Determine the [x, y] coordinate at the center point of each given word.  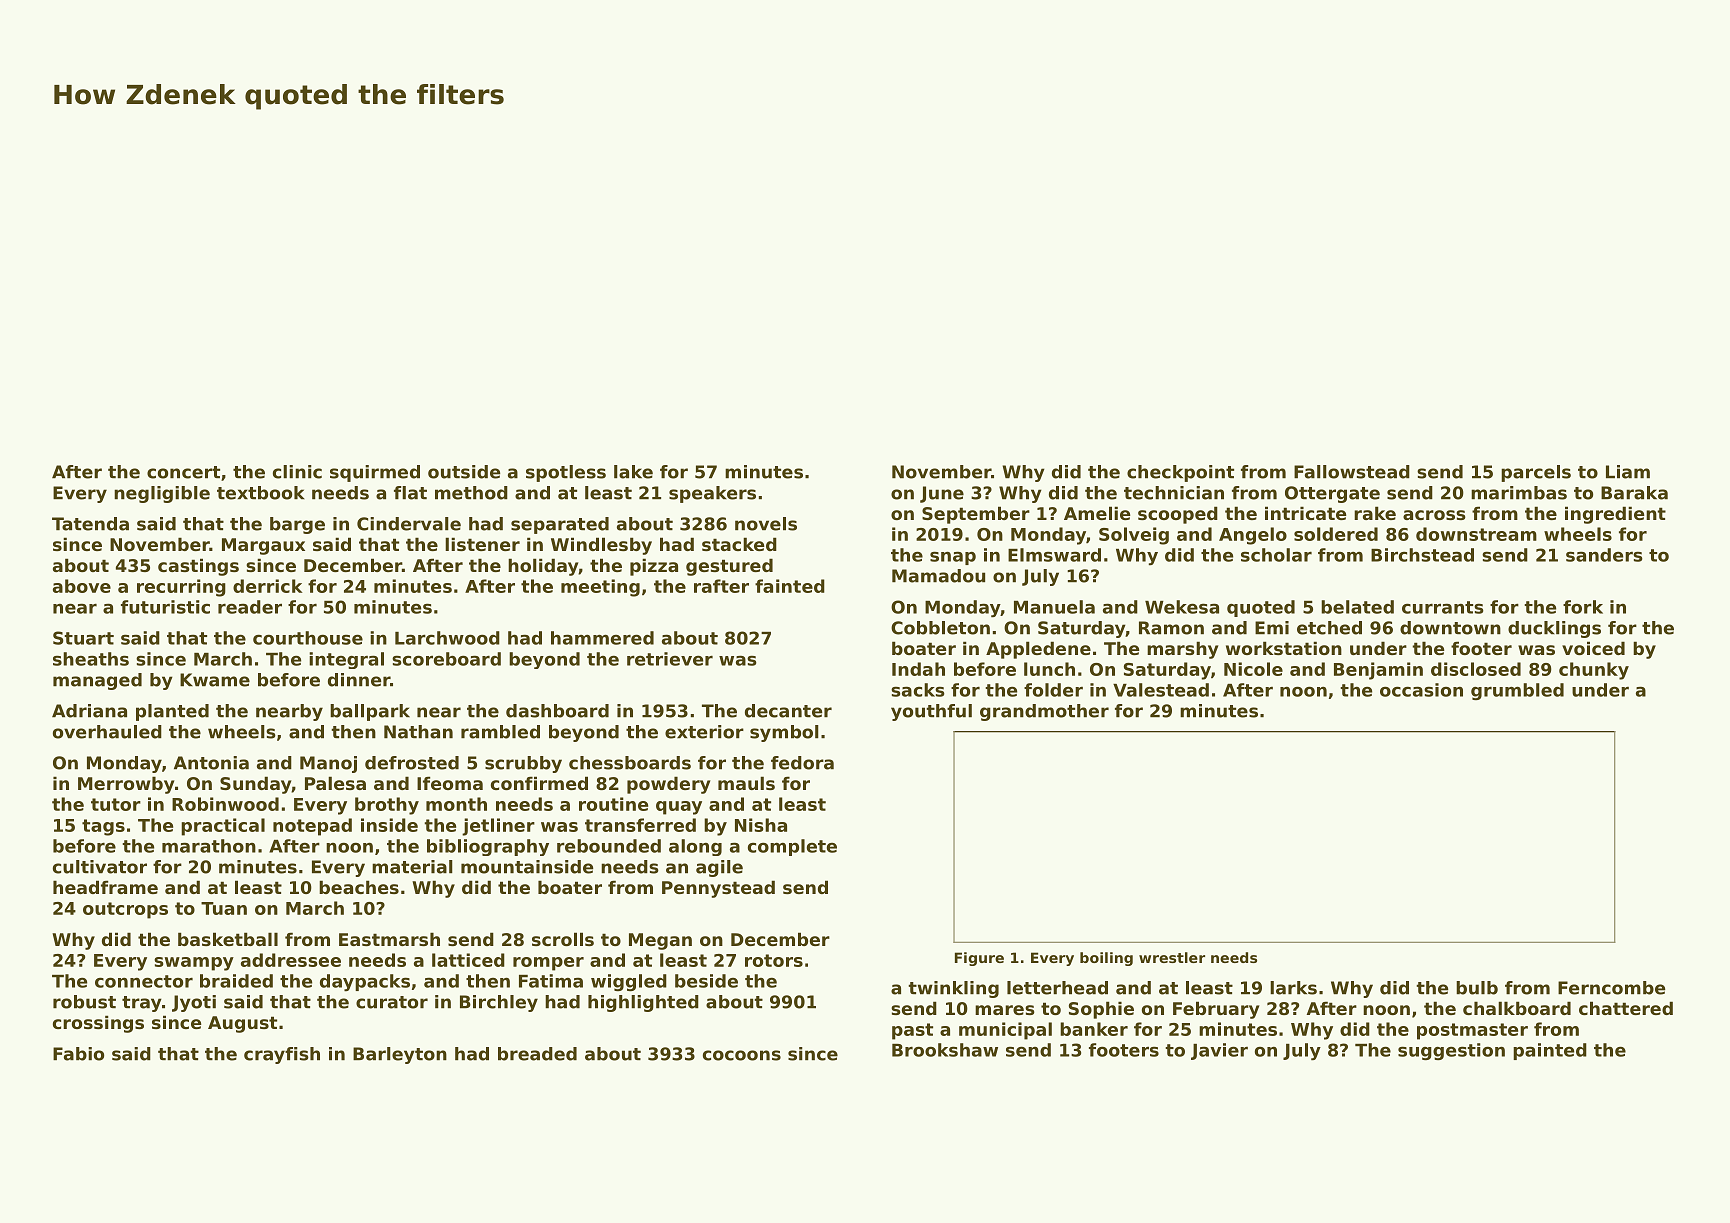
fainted [790, 586]
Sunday [255, 785]
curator [392, 1002]
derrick [268, 586]
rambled [500, 732]
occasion [1421, 690]
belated [1357, 607]
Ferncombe [1611, 988]
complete [792, 847]
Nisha [761, 825]
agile [719, 868]
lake [633, 472]
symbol [784, 733]
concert [183, 472]
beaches [359, 887]
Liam [1628, 472]
